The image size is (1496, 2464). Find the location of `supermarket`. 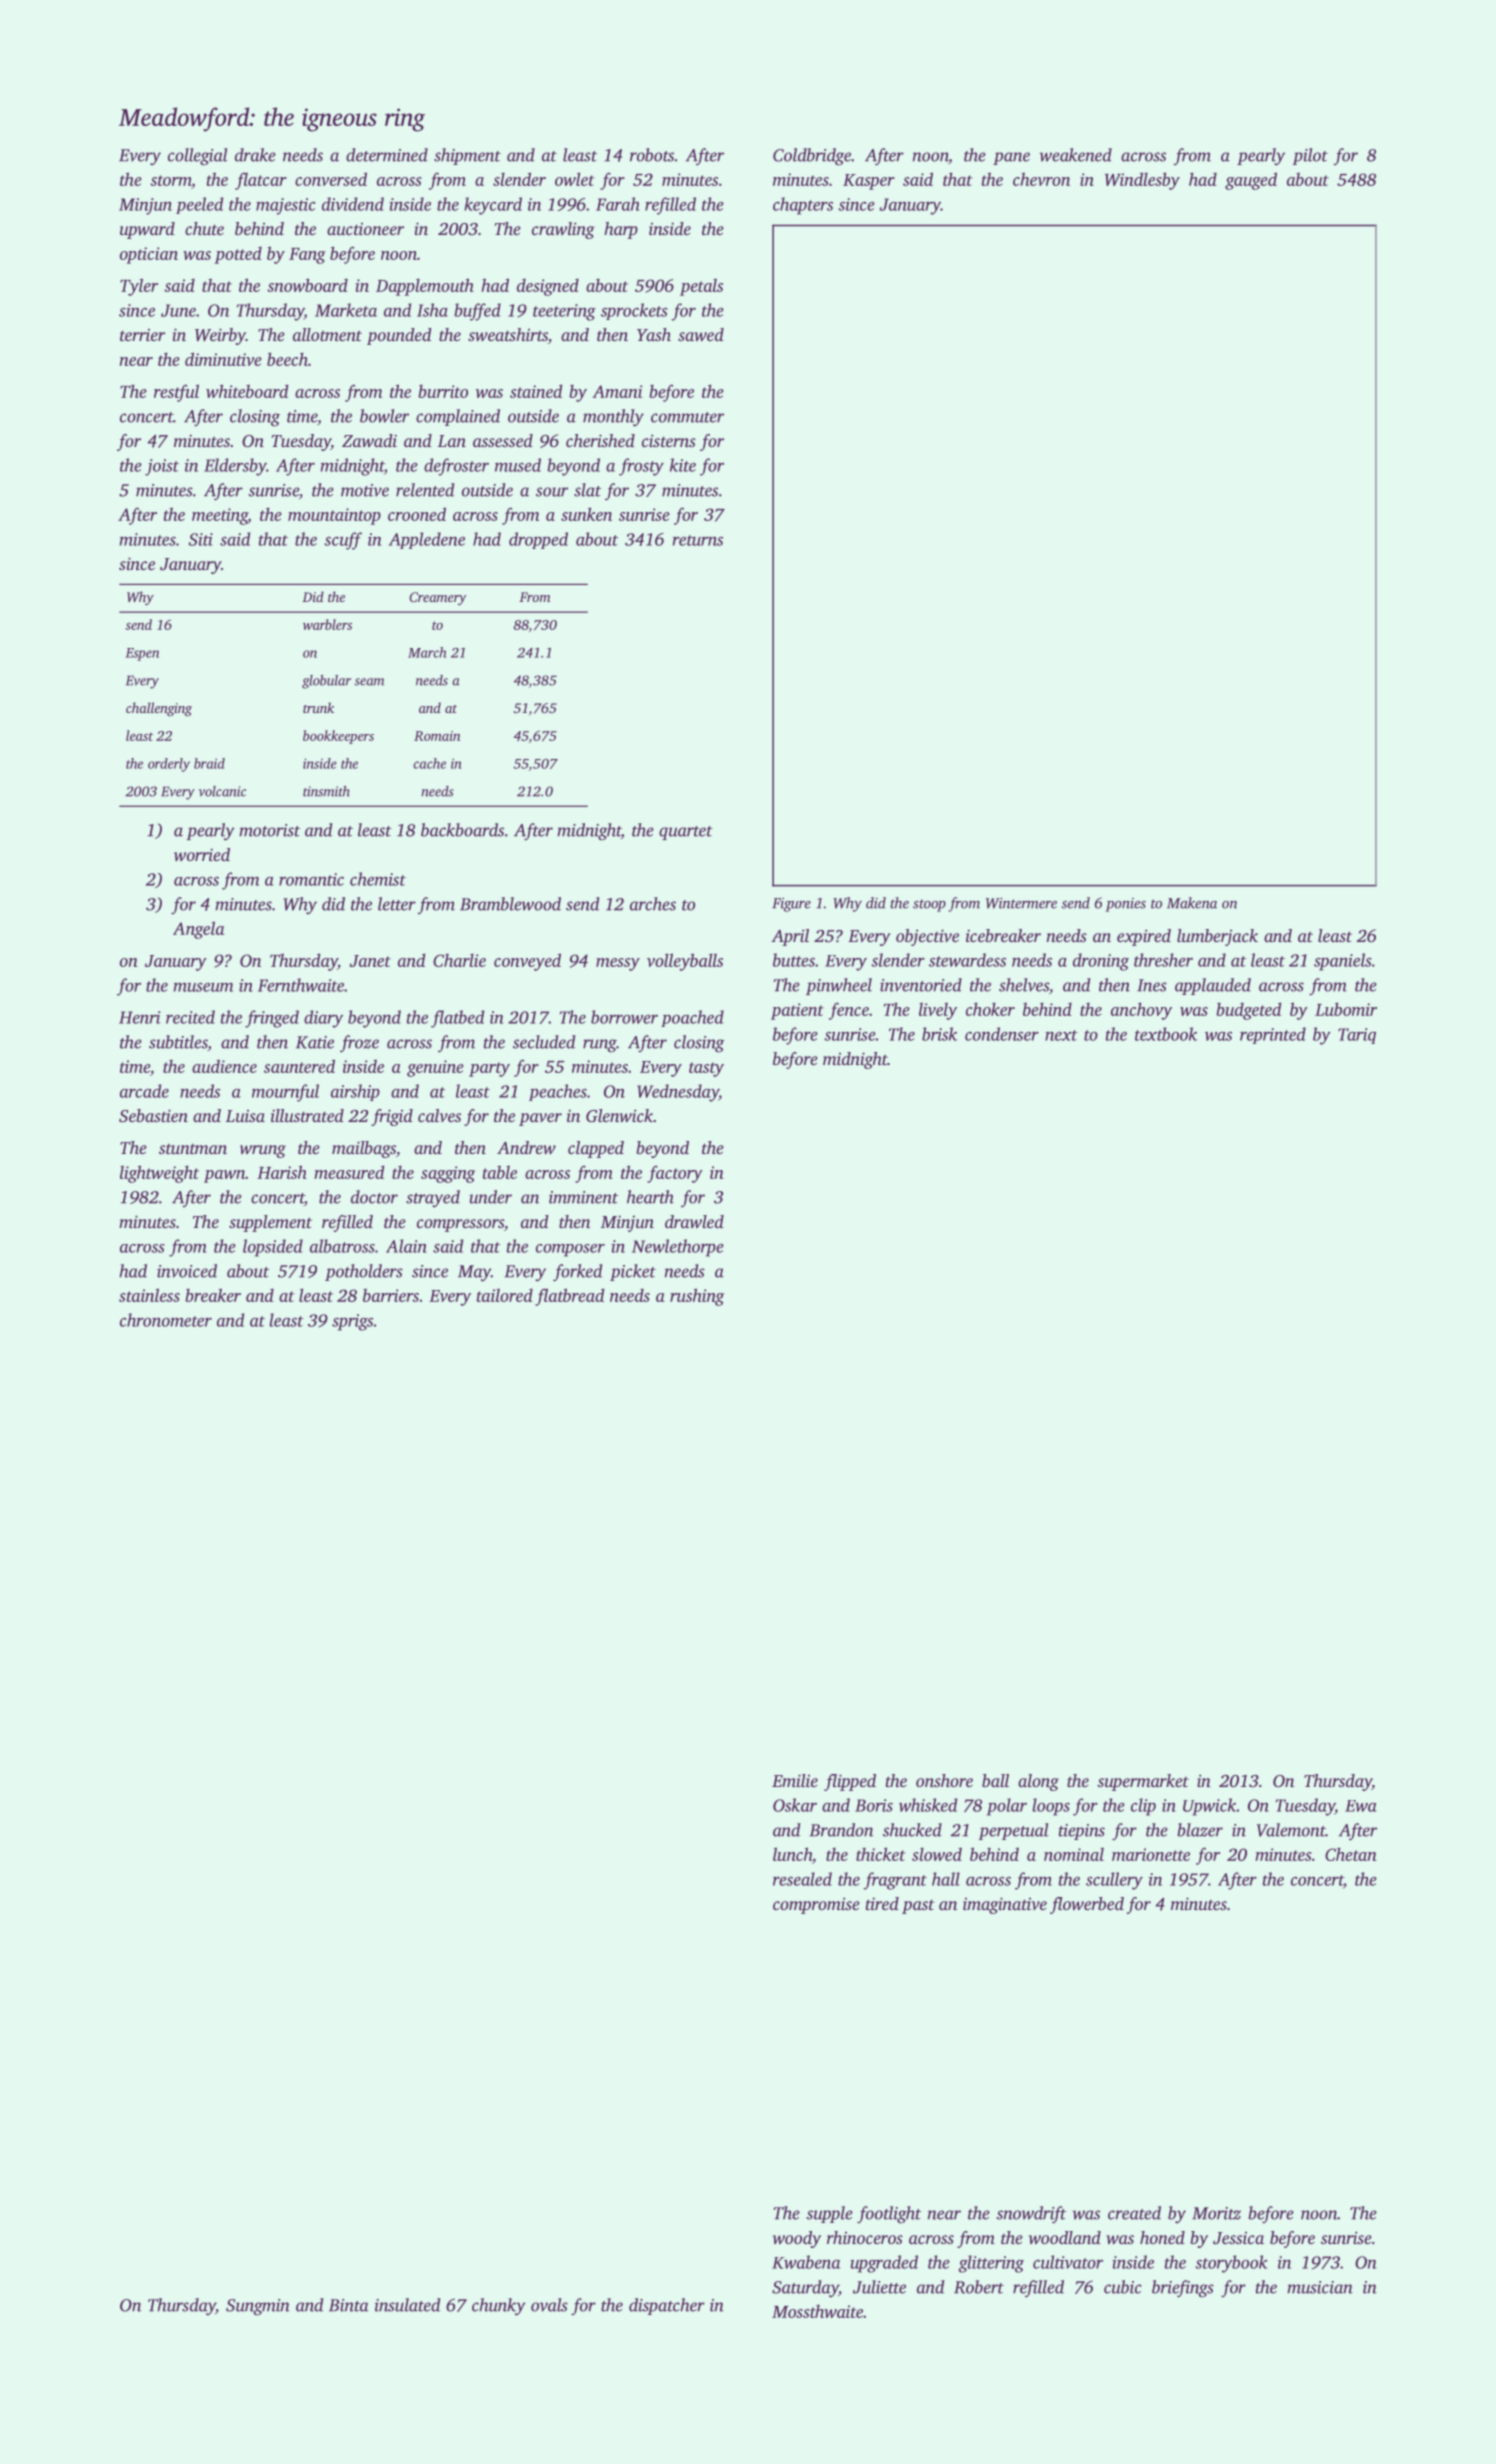

supermarket is located at coordinates (1143, 1782).
